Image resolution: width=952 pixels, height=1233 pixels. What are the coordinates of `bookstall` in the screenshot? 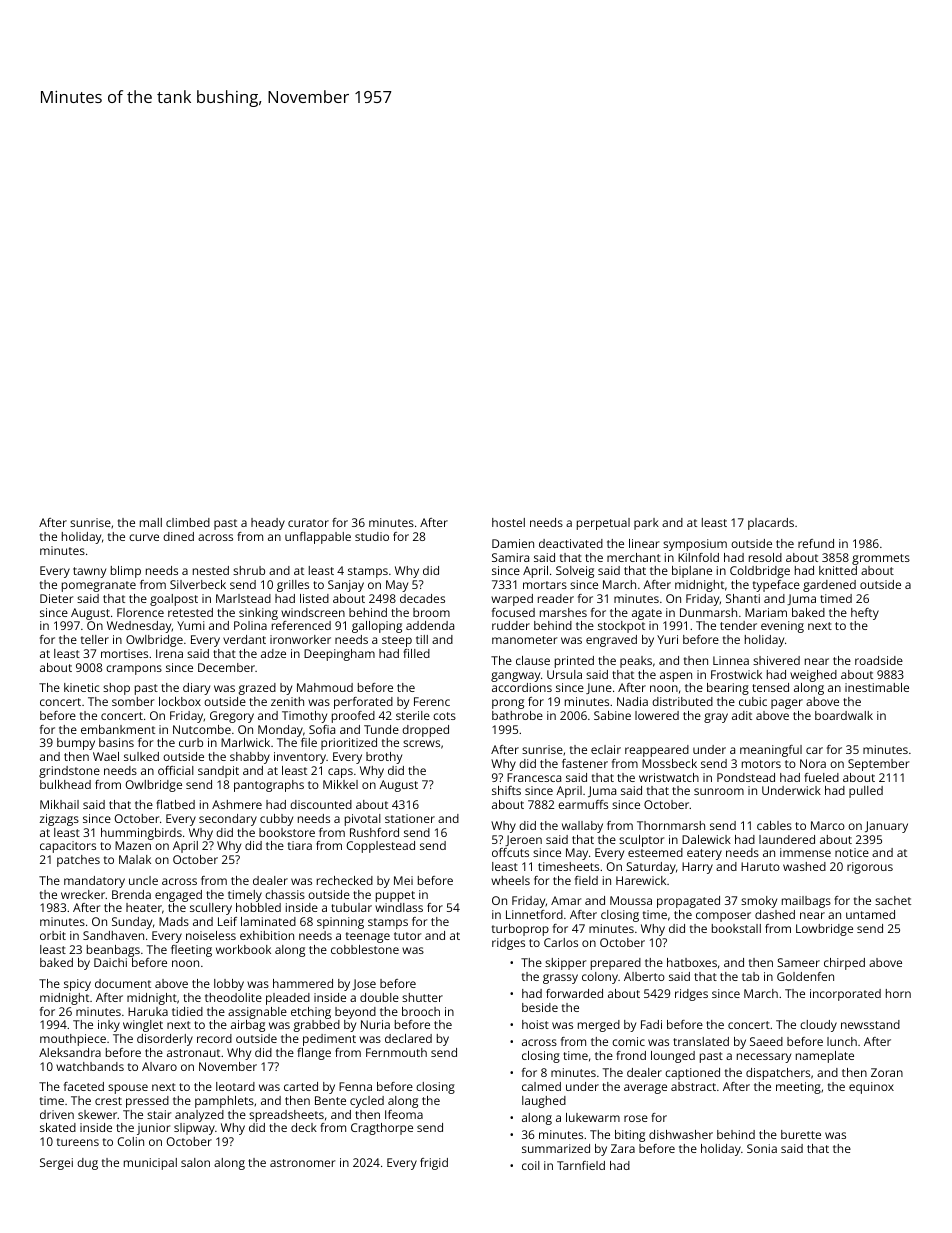 It's located at (736, 928).
